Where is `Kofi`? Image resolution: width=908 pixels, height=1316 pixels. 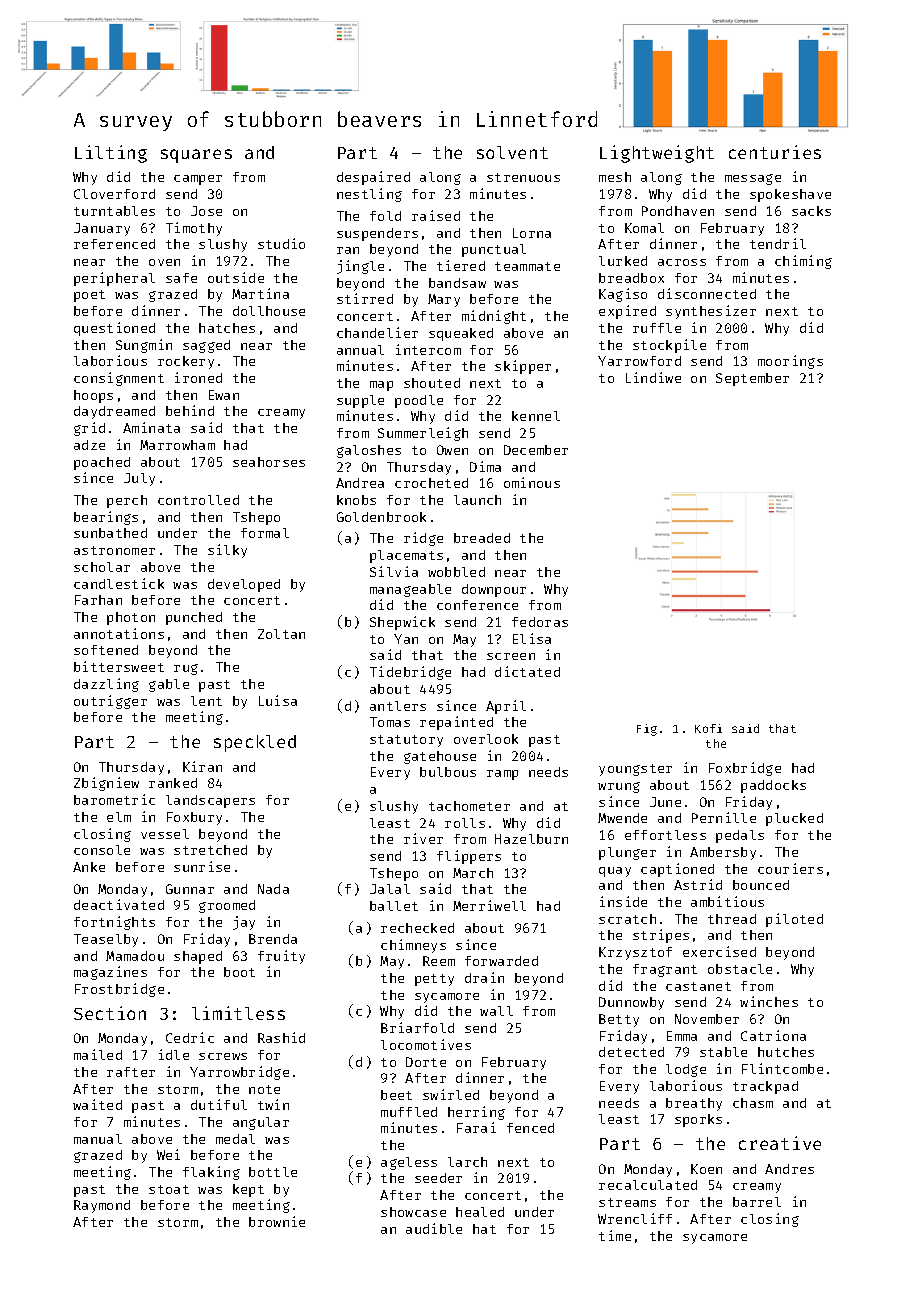 Kofi is located at coordinates (708, 728).
